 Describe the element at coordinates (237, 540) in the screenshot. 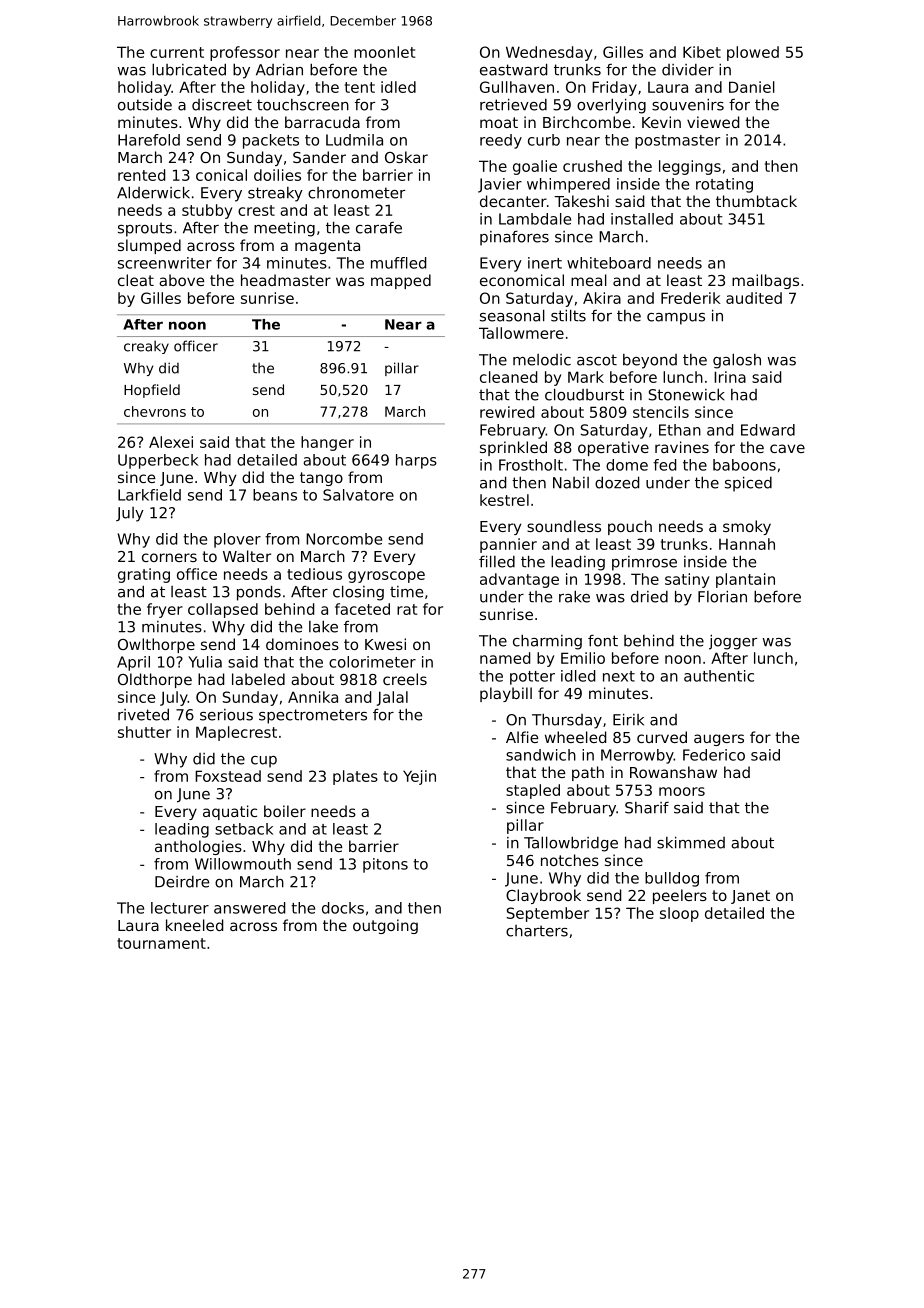

I see `plover` at that location.
